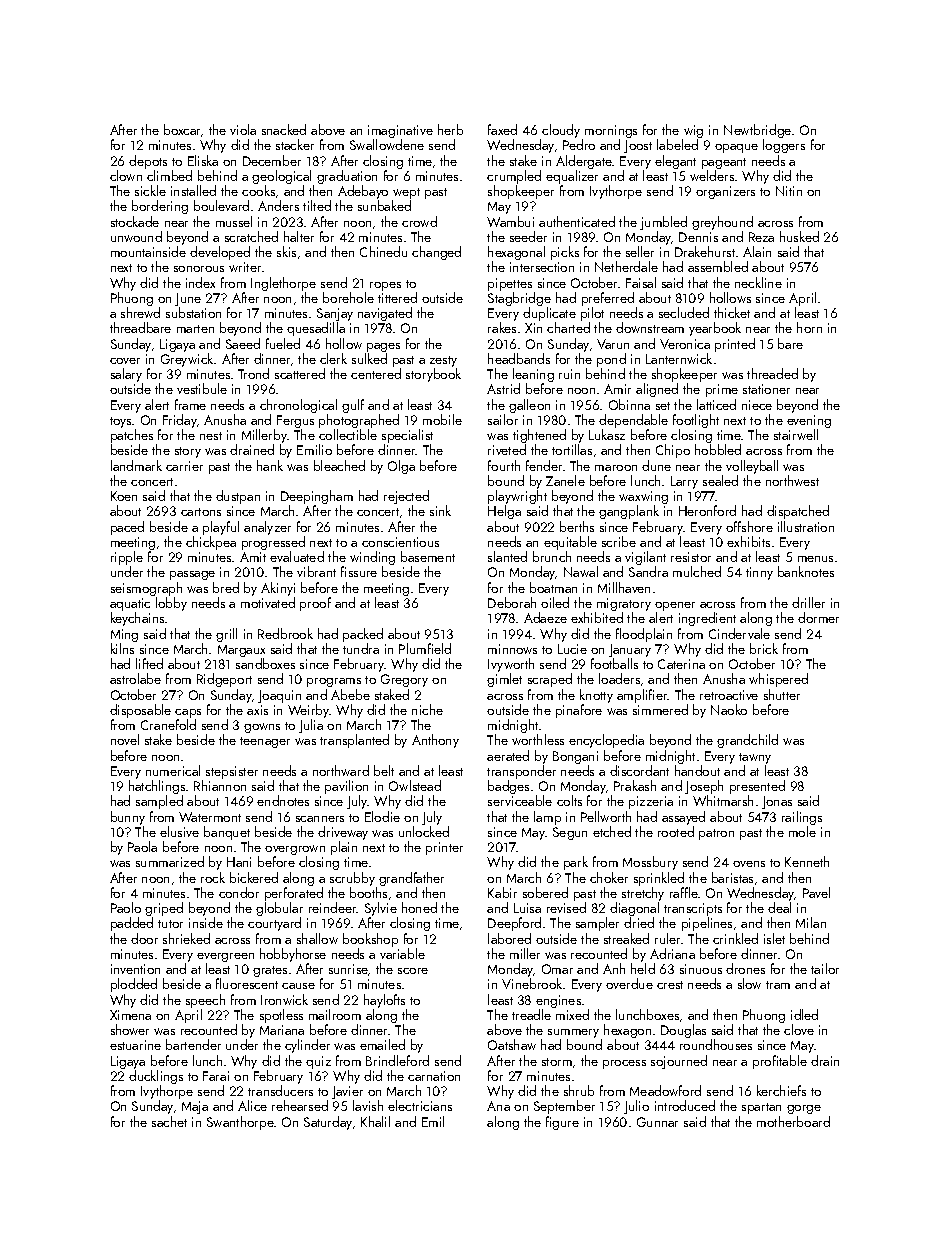  What do you see at coordinates (122, 648) in the document?
I see `kilns` at bounding box center [122, 648].
